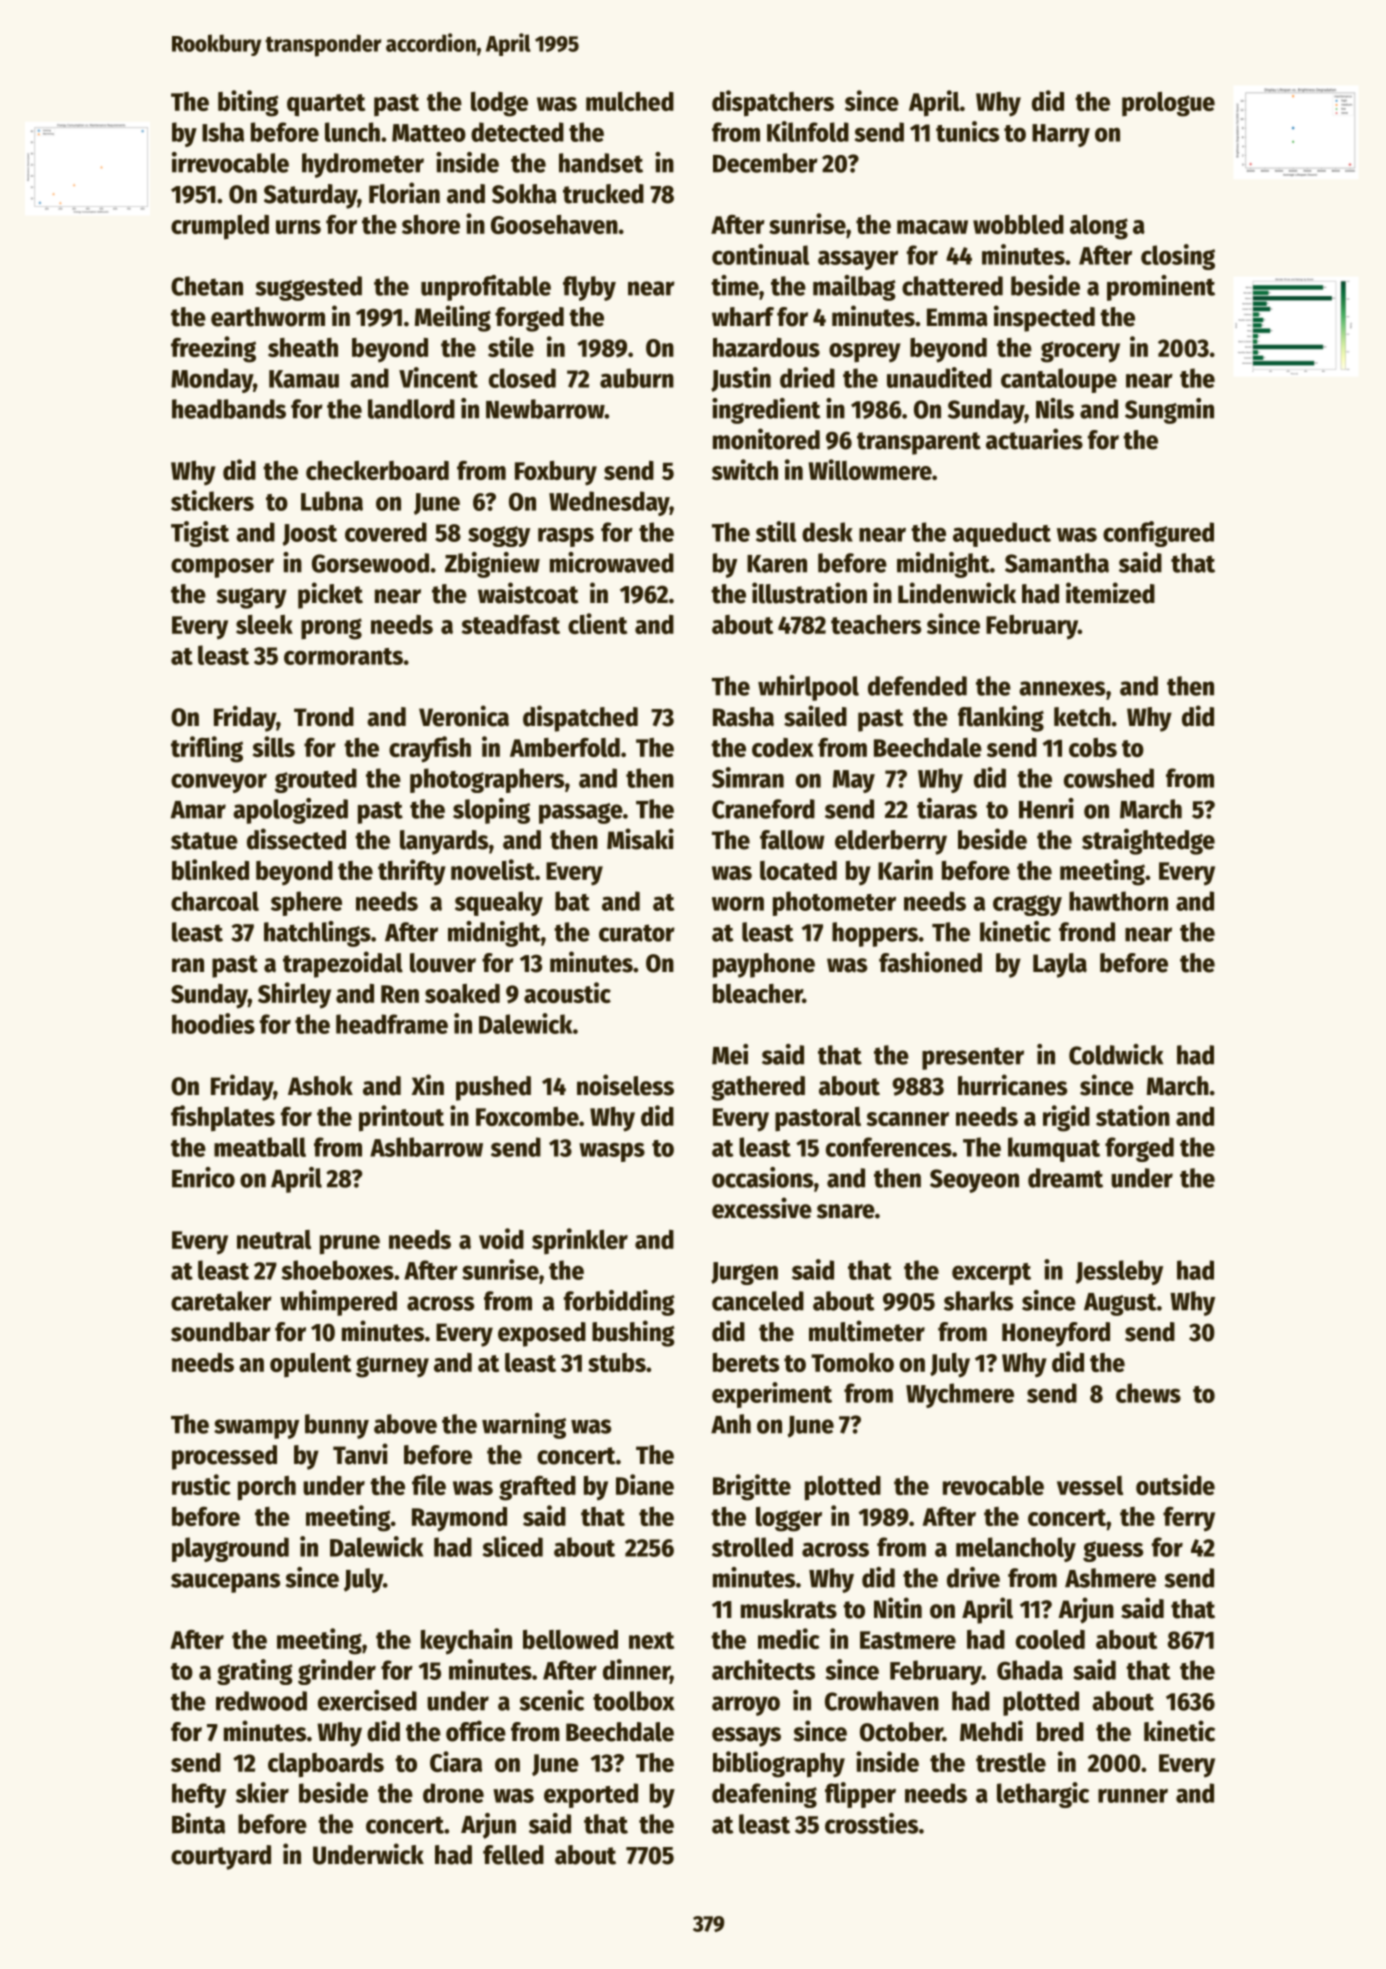 This screenshot has height=1969, width=1386. Describe the element at coordinates (773, 103) in the screenshot. I see `dispatchers` at that location.
